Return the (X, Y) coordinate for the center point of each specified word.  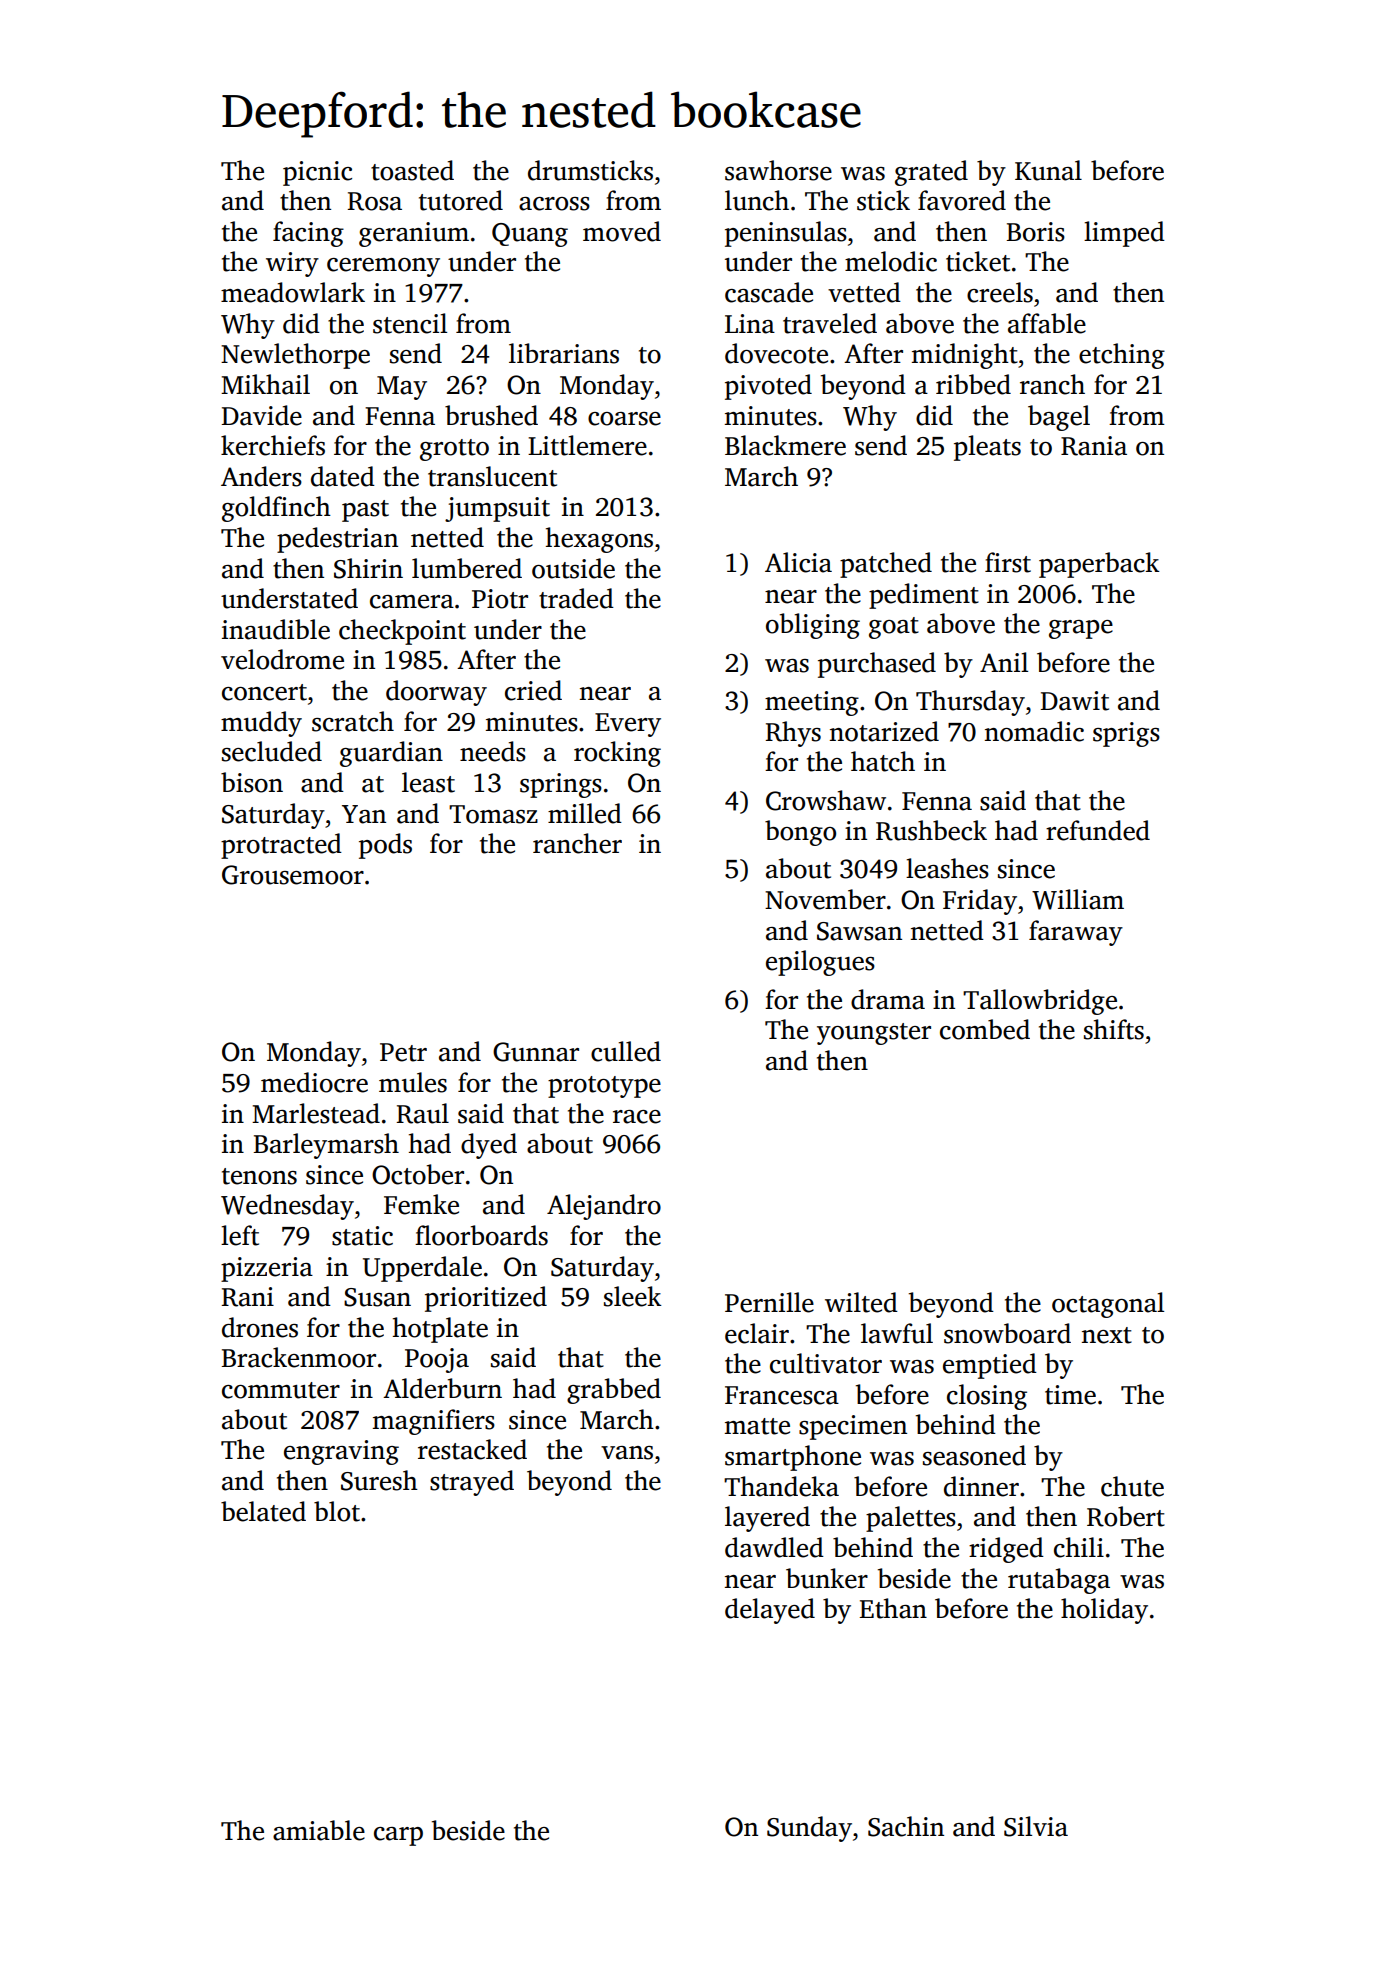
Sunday (809, 1829)
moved (622, 231)
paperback (1099, 565)
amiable (319, 1830)
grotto (454, 450)
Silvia (1036, 1826)
